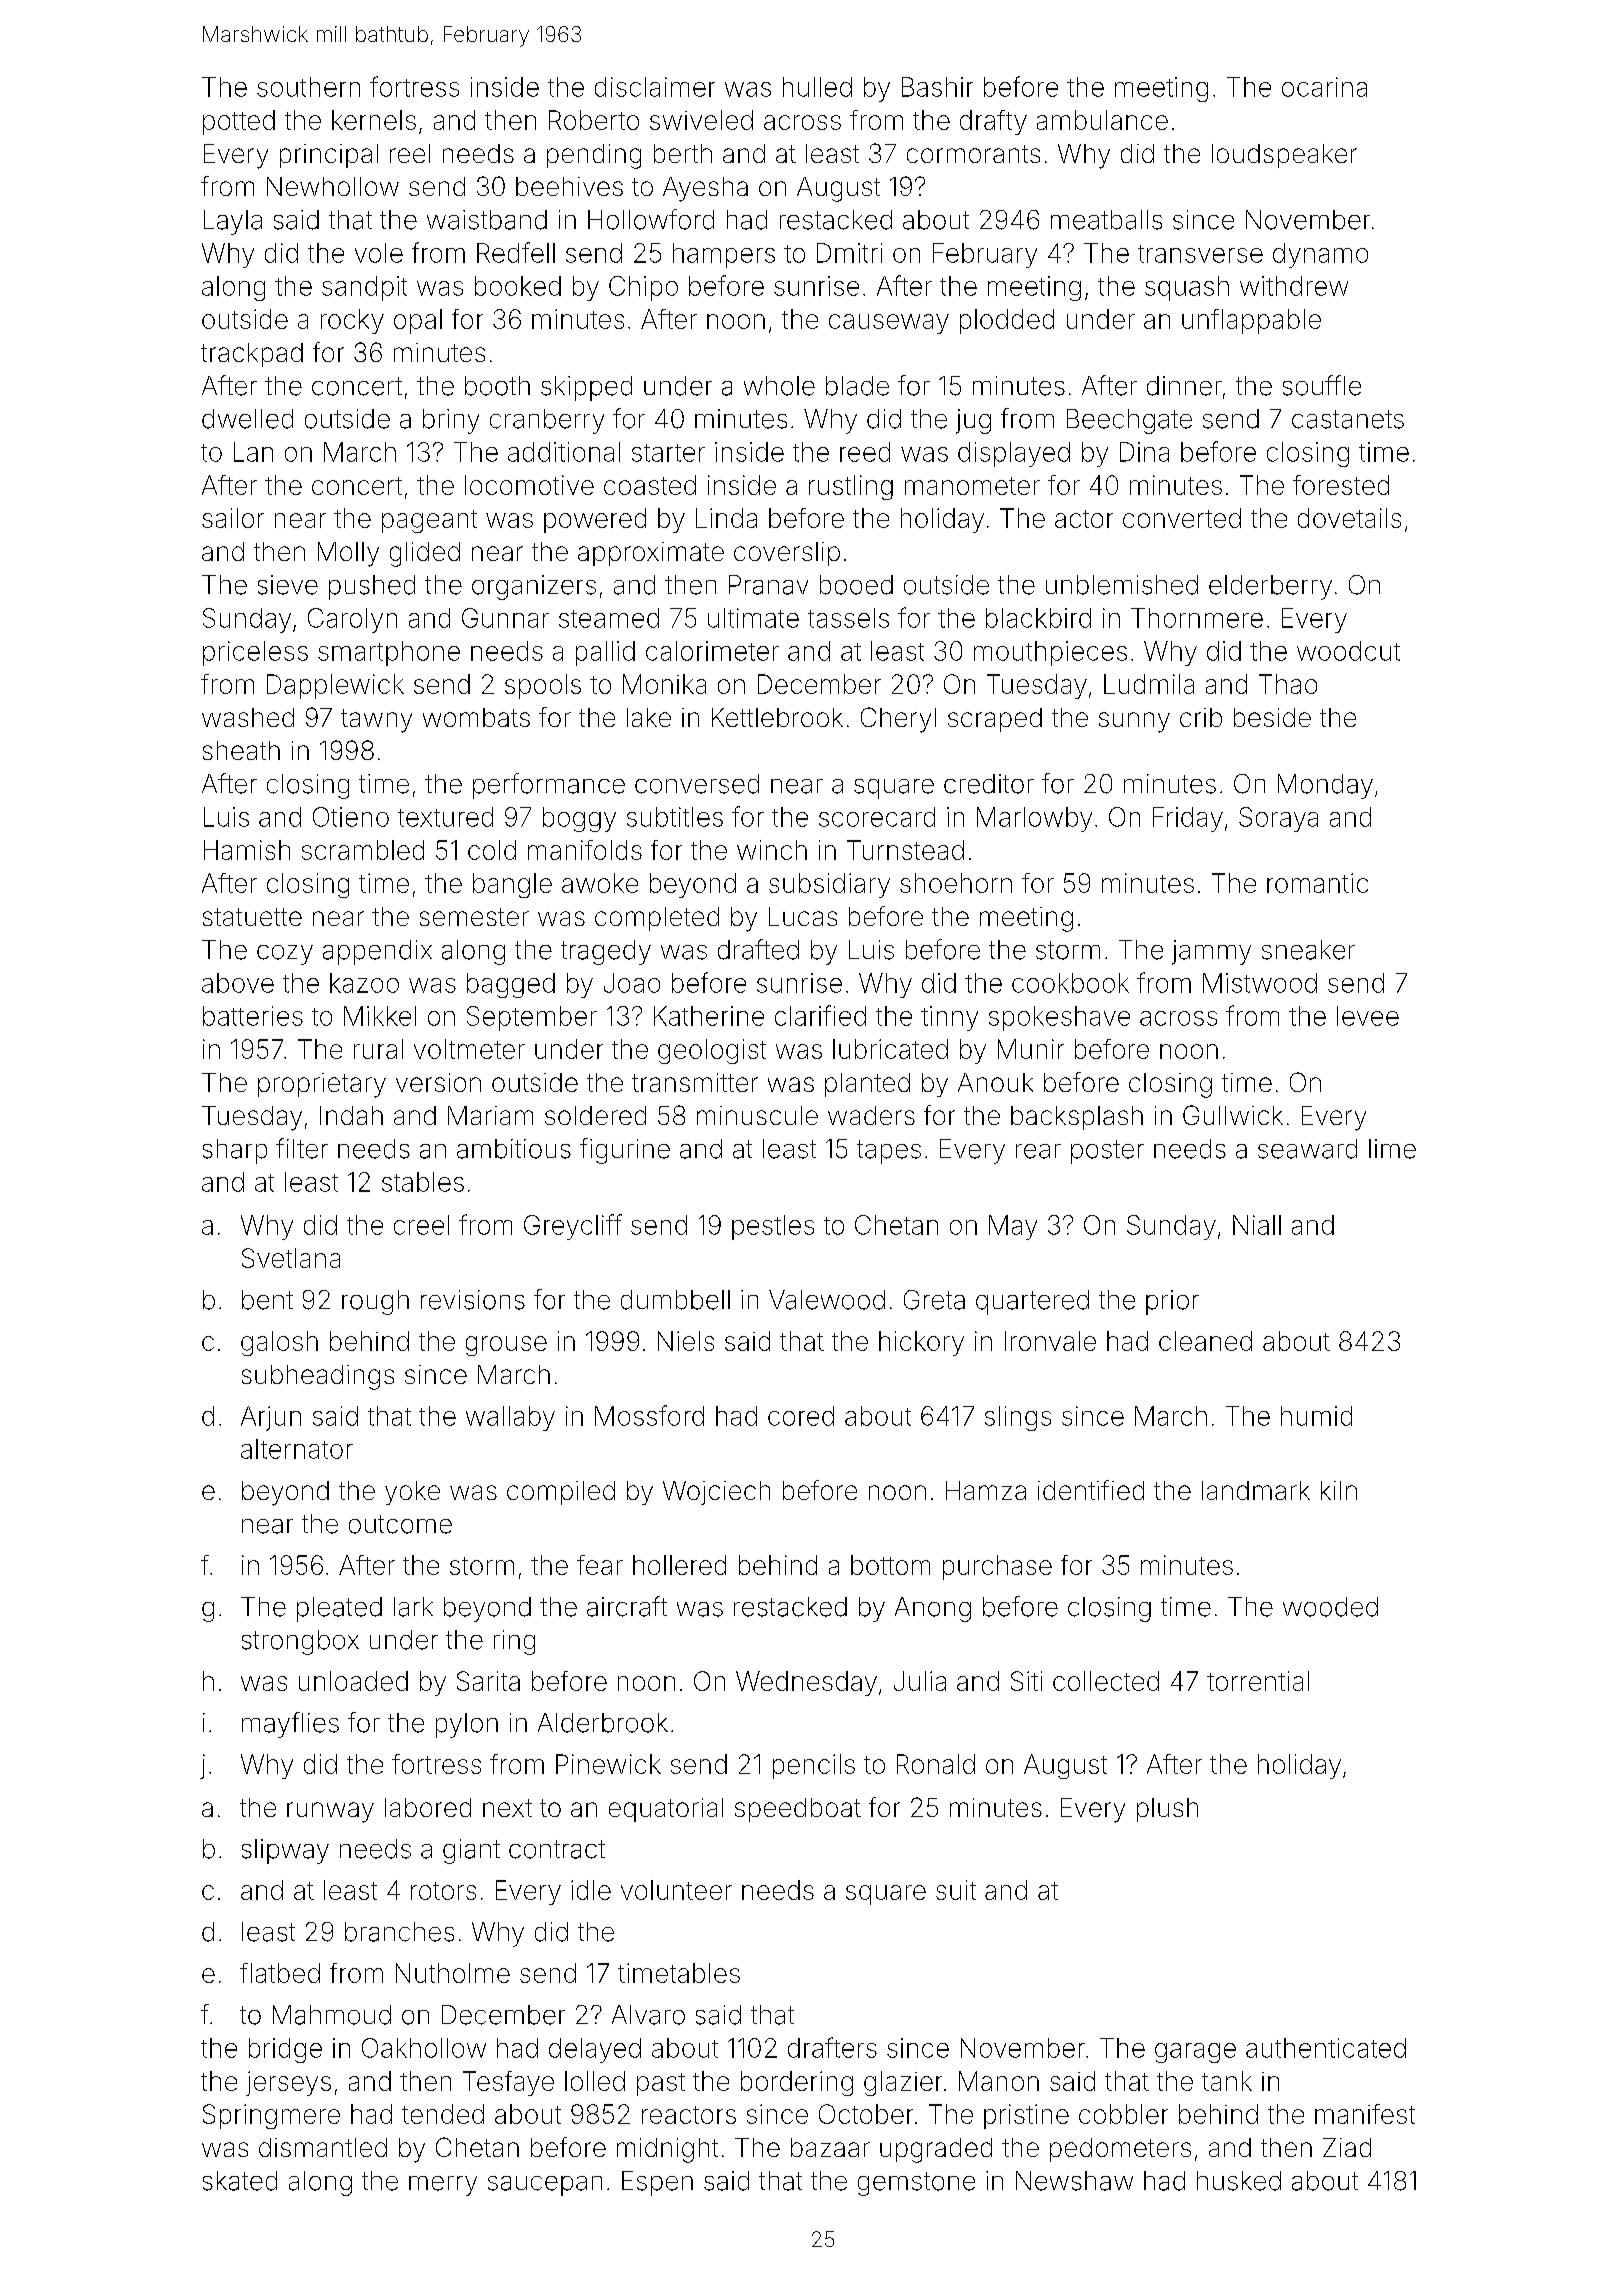 This screenshot has height=2292, width=1620. Describe the element at coordinates (1324, 87) in the screenshot. I see `ocarina` at that location.
